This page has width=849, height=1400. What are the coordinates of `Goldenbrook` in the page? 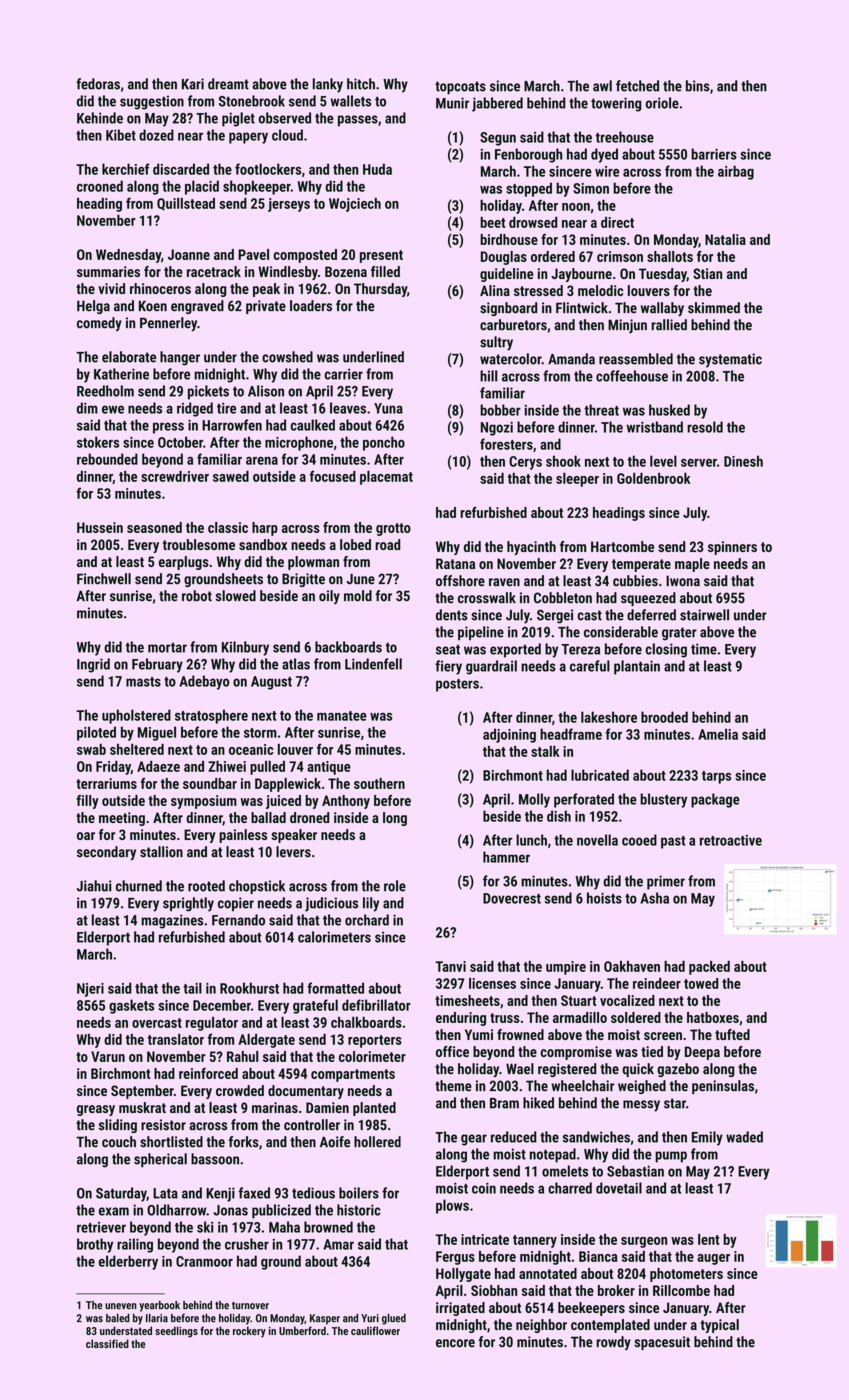 It's located at (654, 478).
